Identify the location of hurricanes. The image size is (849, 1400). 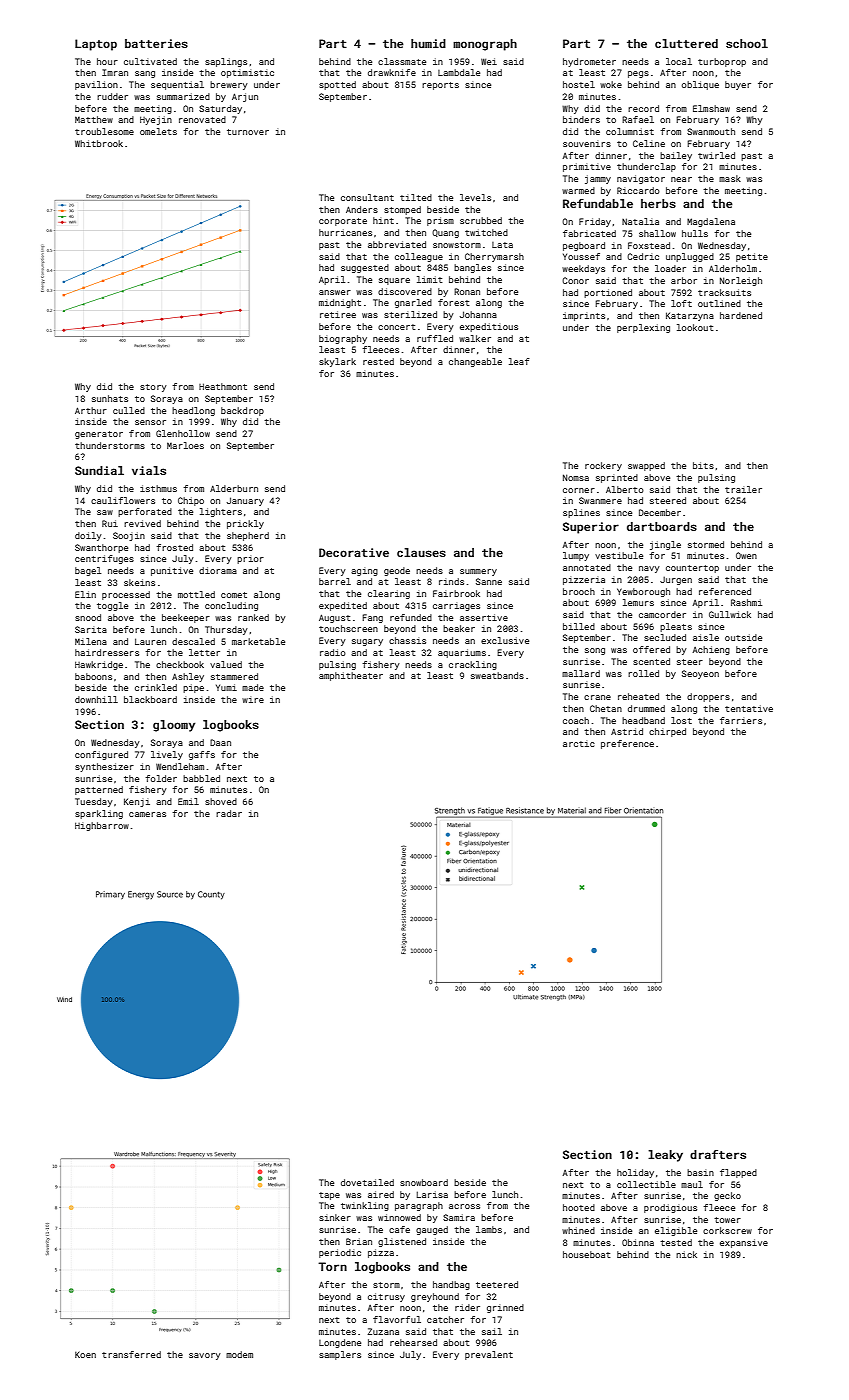
(345, 232).
